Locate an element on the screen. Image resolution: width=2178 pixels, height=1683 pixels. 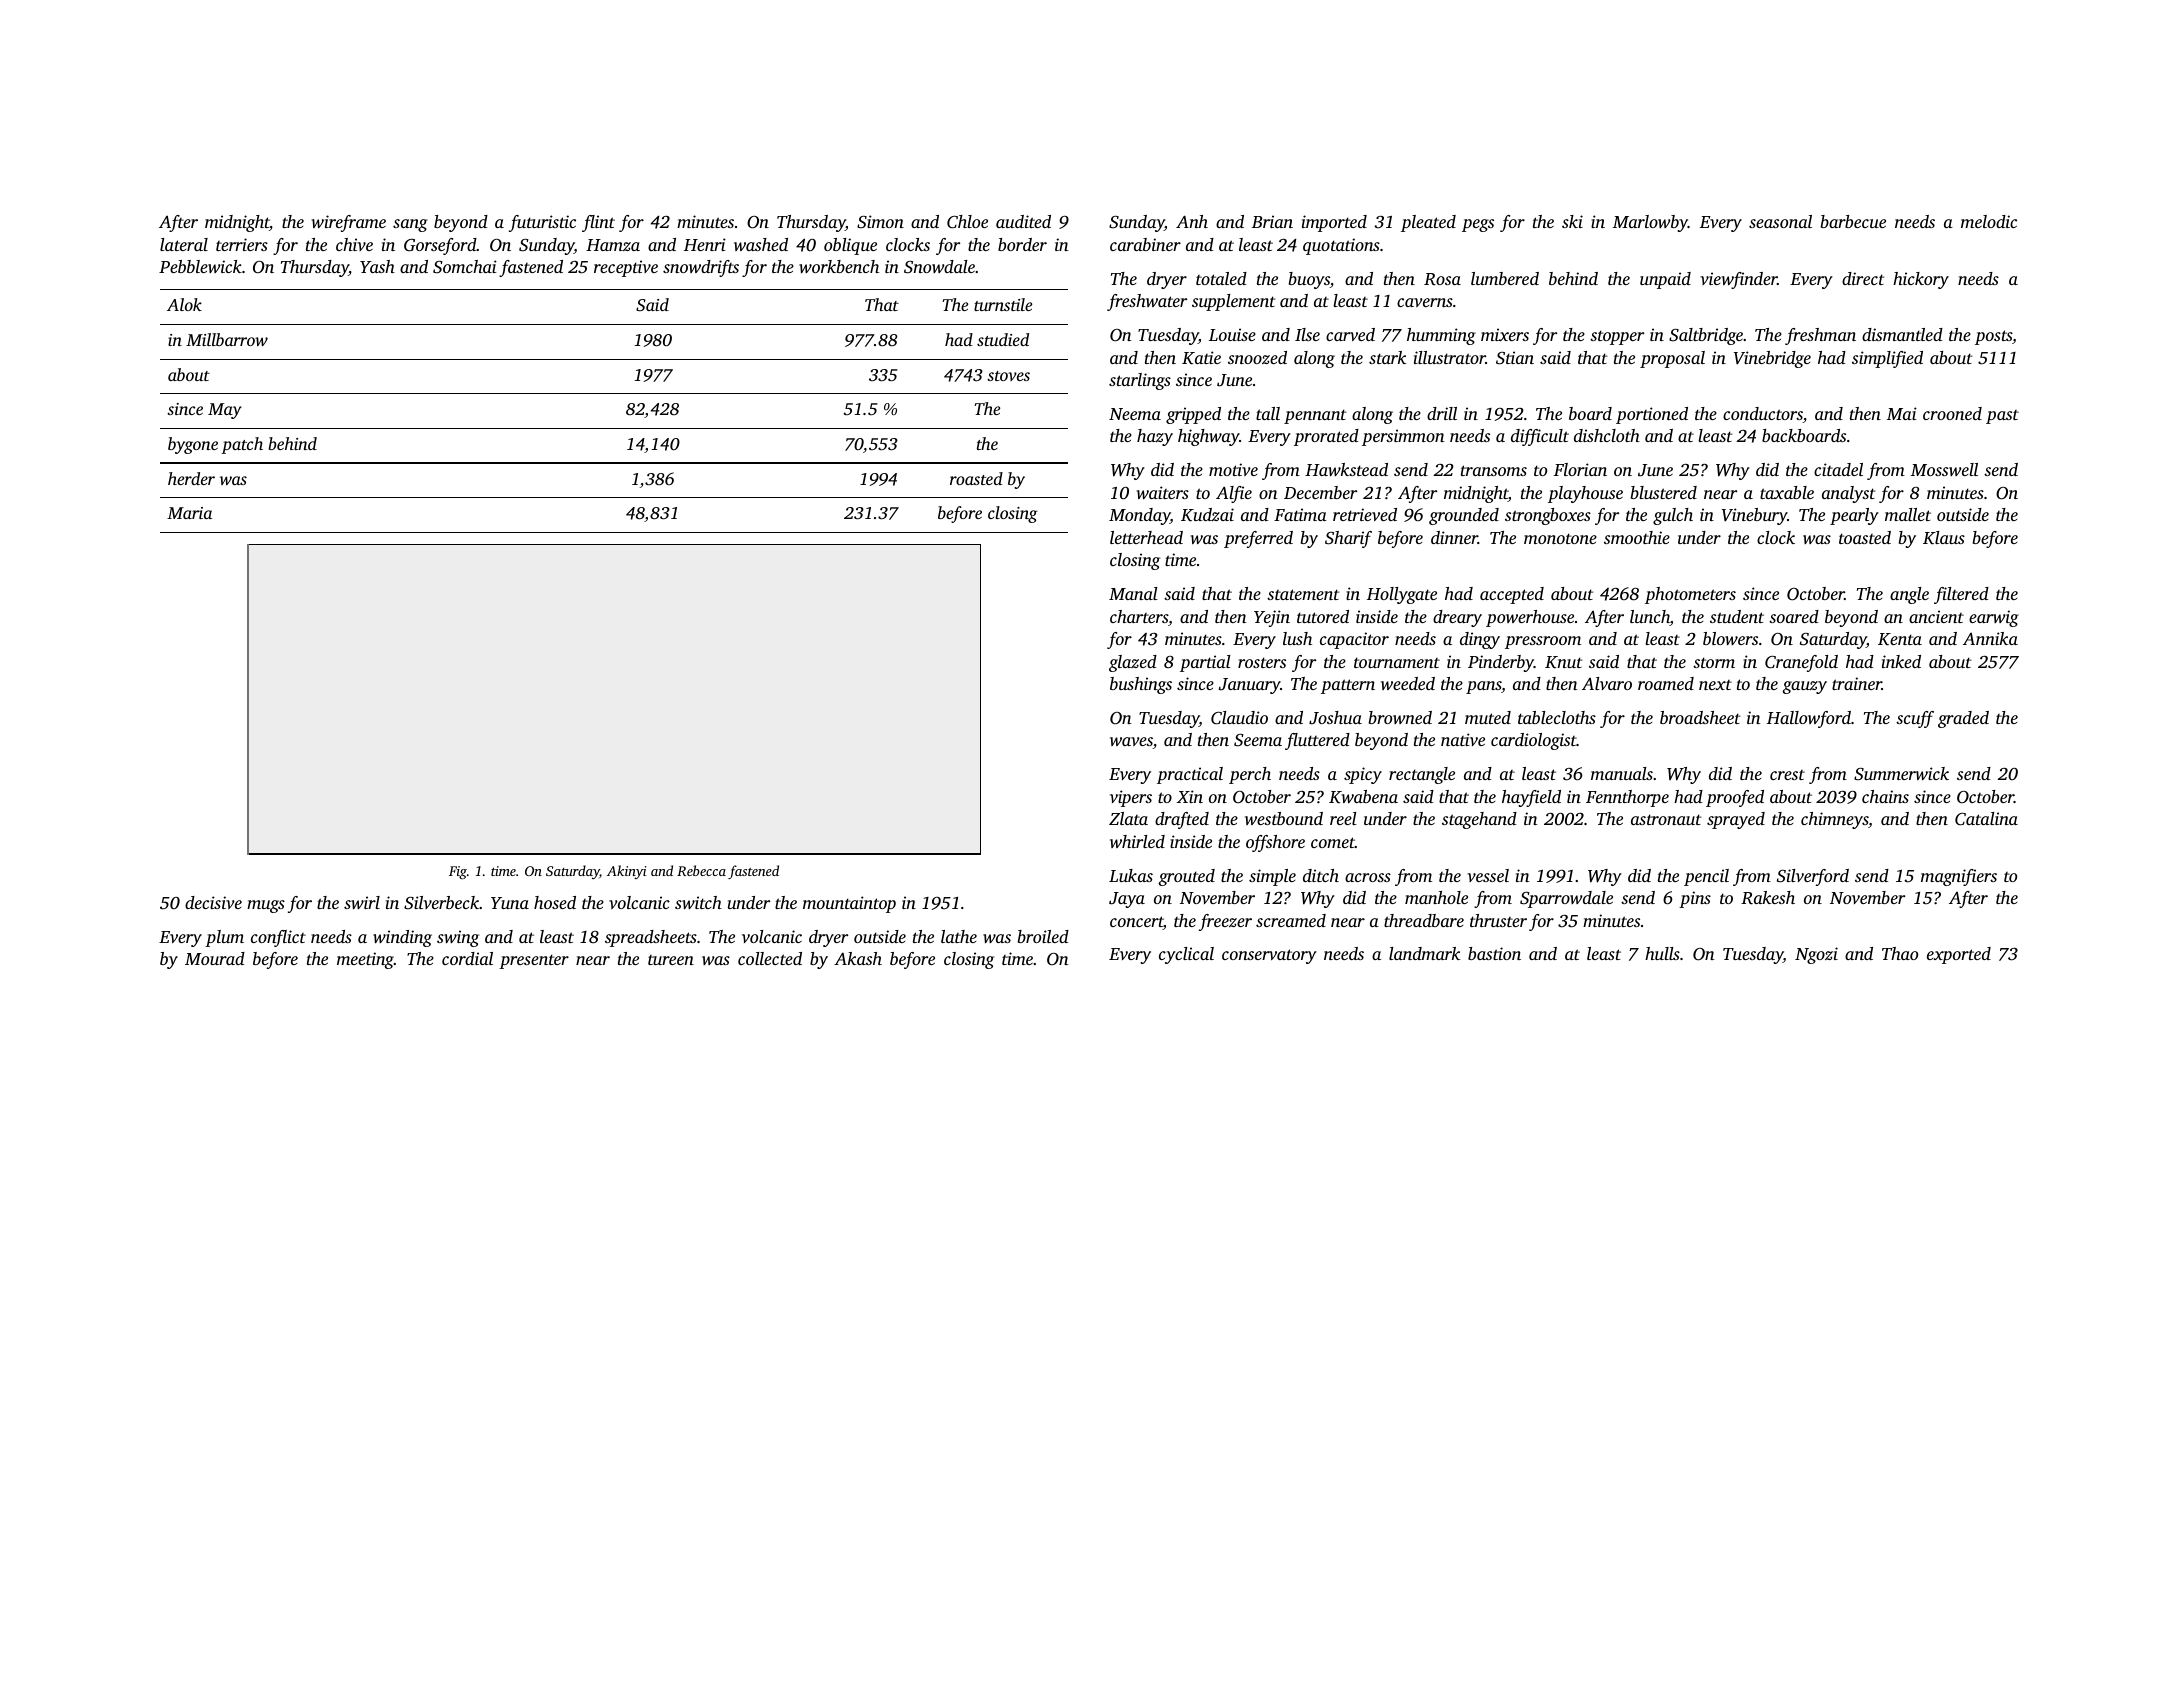
Vinebridge is located at coordinates (1772, 359).
